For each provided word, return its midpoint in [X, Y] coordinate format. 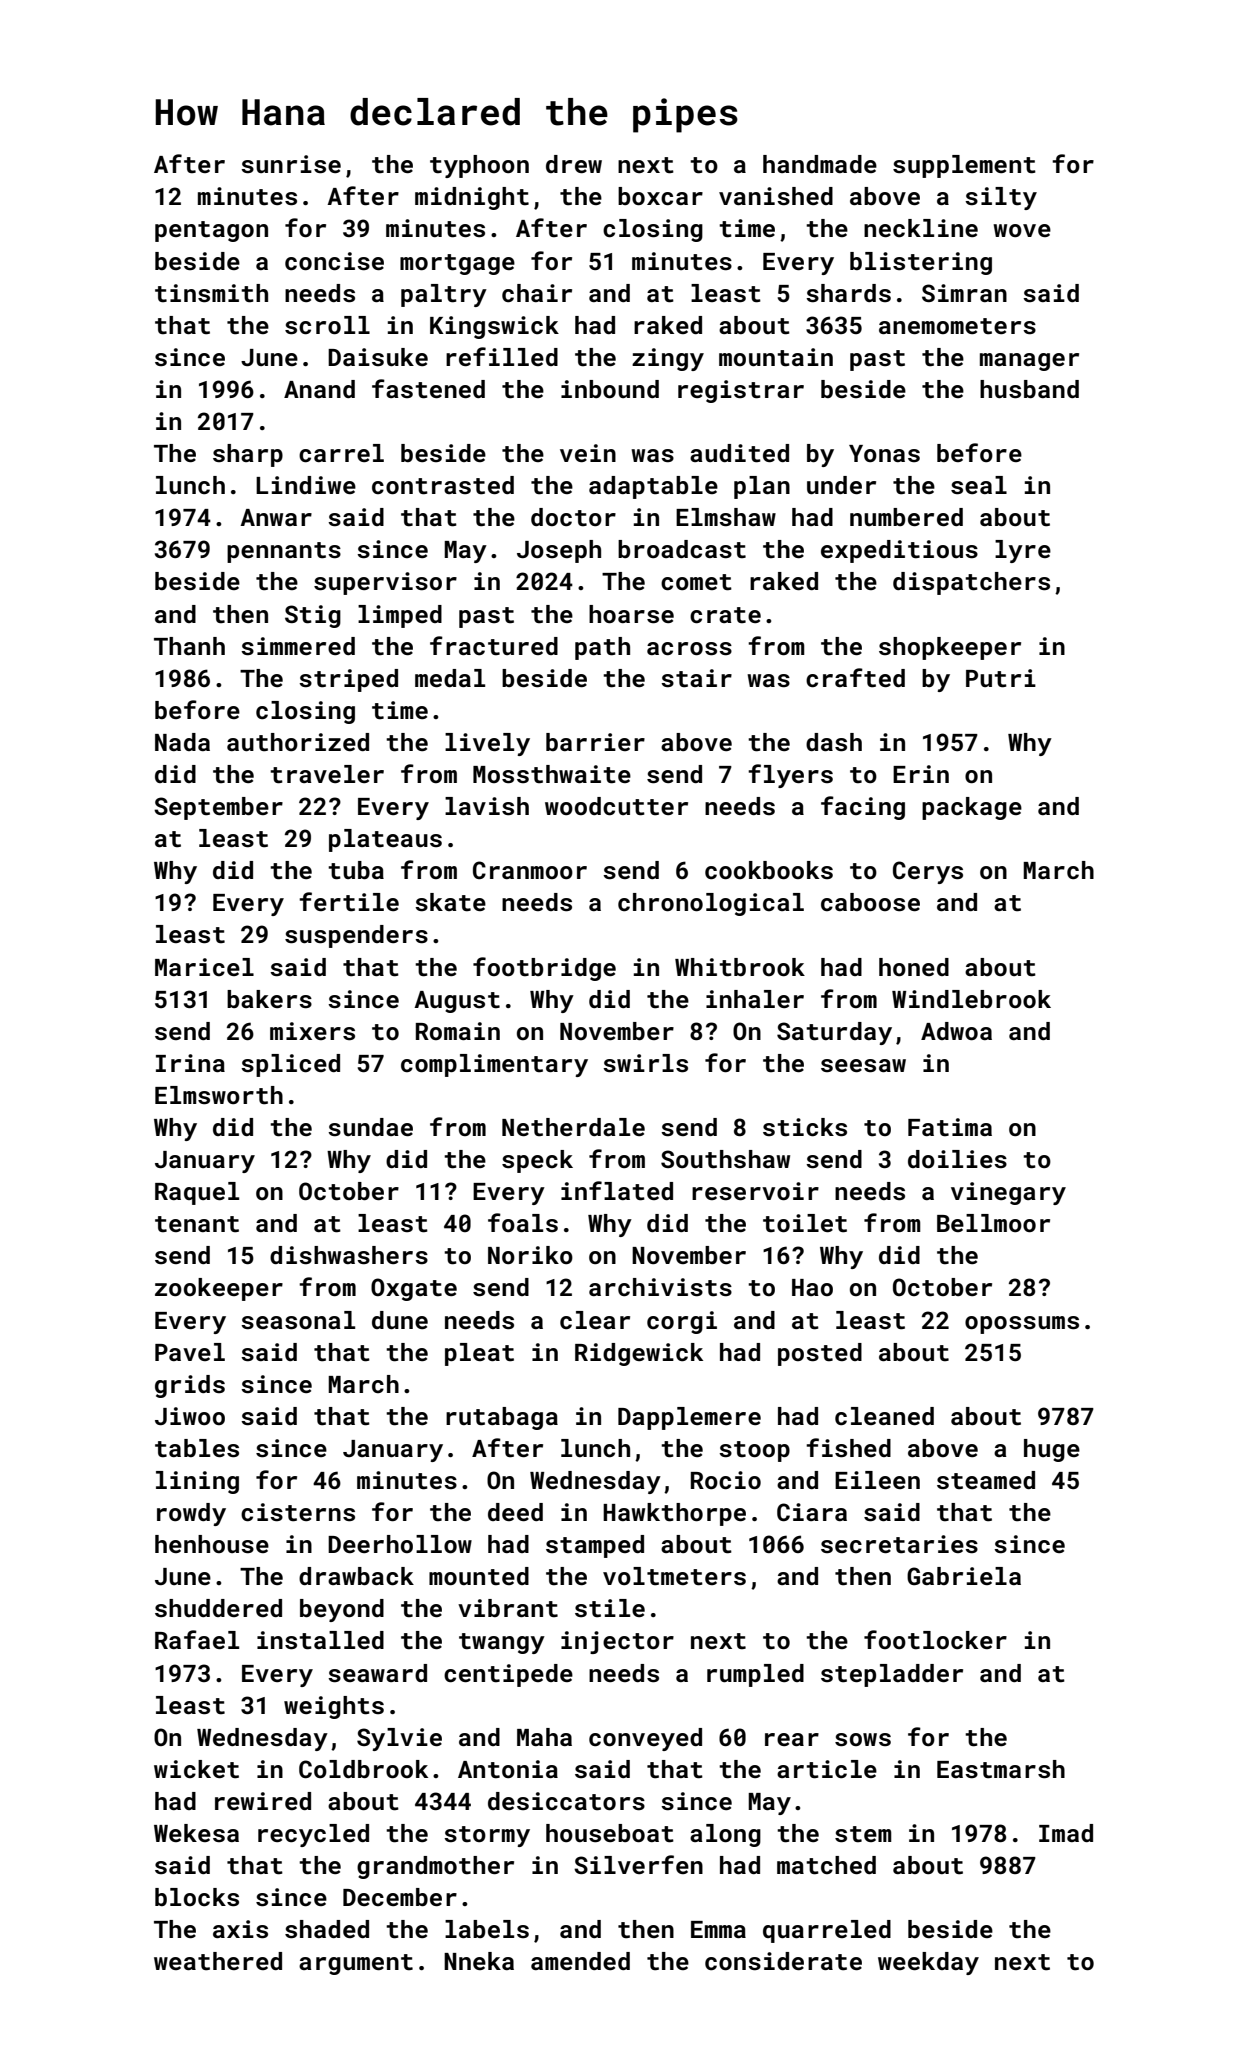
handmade [820, 164]
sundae [370, 1127]
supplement [964, 166]
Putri [1001, 678]
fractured [494, 646]
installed [320, 1640]
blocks [197, 1897]
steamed [986, 1480]
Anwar [276, 517]
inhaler [755, 999]
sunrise [291, 164]
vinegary [1008, 1193]
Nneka [479, 1961]
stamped [595, 1546]
